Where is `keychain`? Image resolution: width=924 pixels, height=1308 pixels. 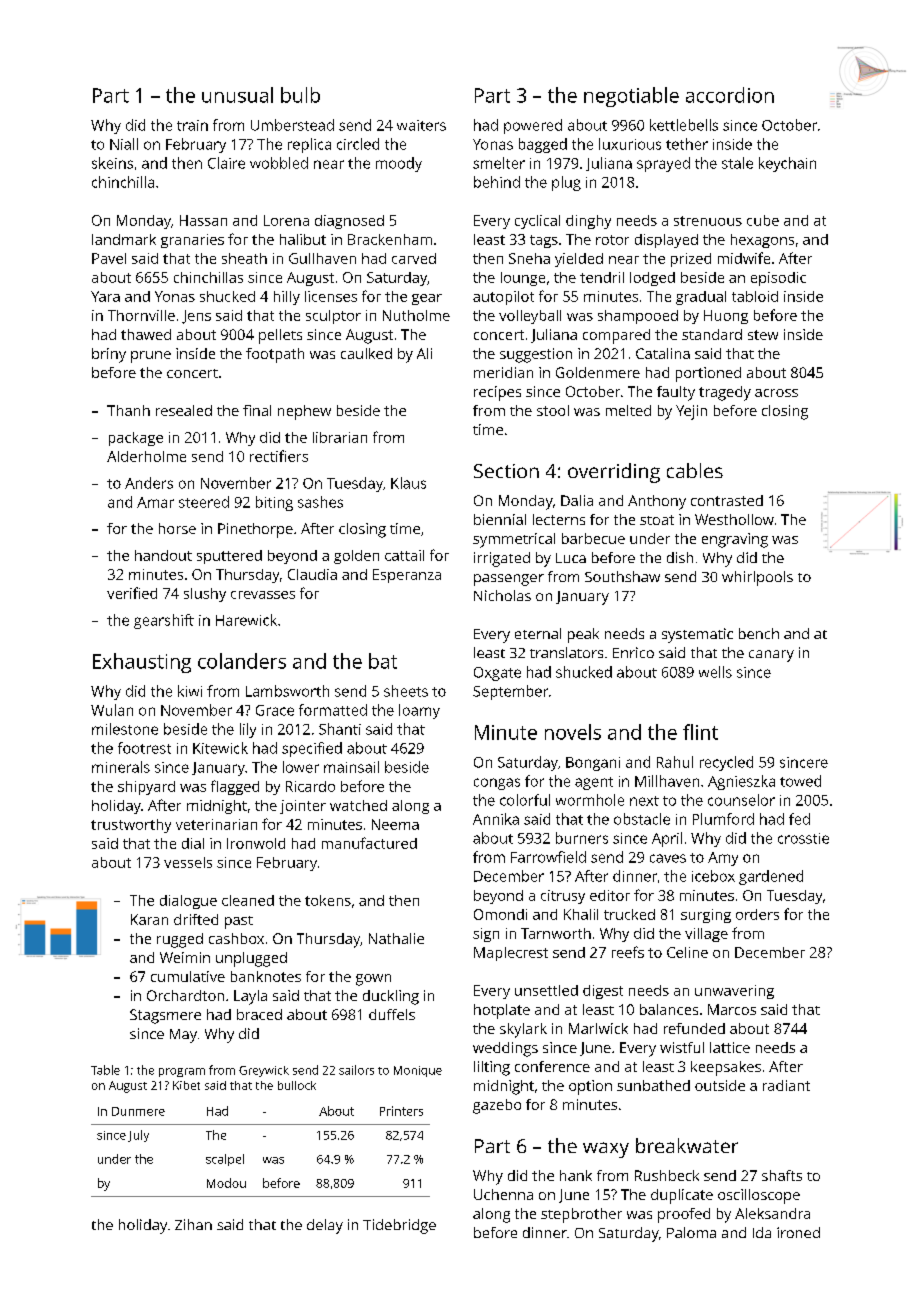
keychain is located at coordinates (787, 164).
